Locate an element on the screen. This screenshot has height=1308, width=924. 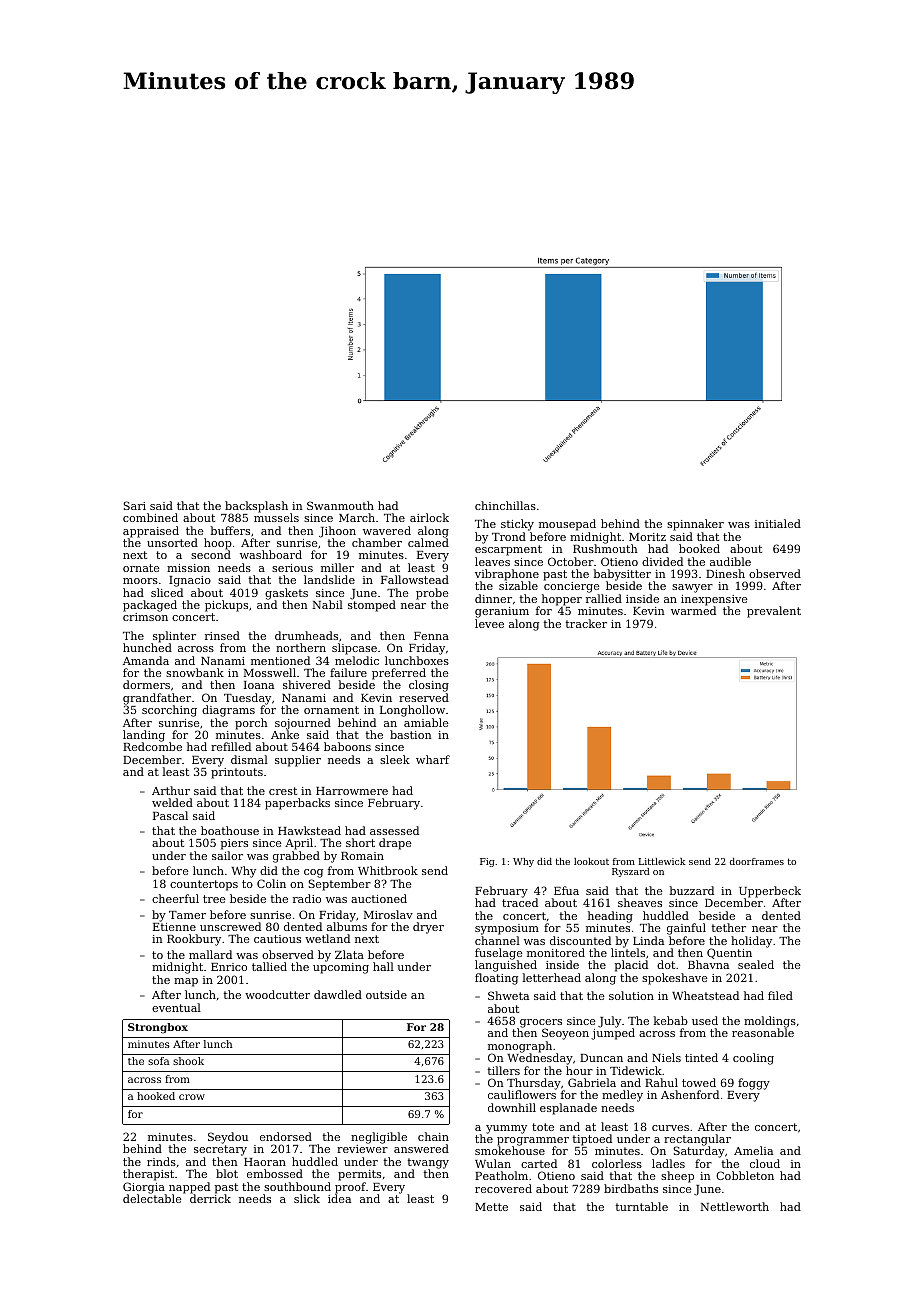
tinted is located at coordinates (701, 1057).
